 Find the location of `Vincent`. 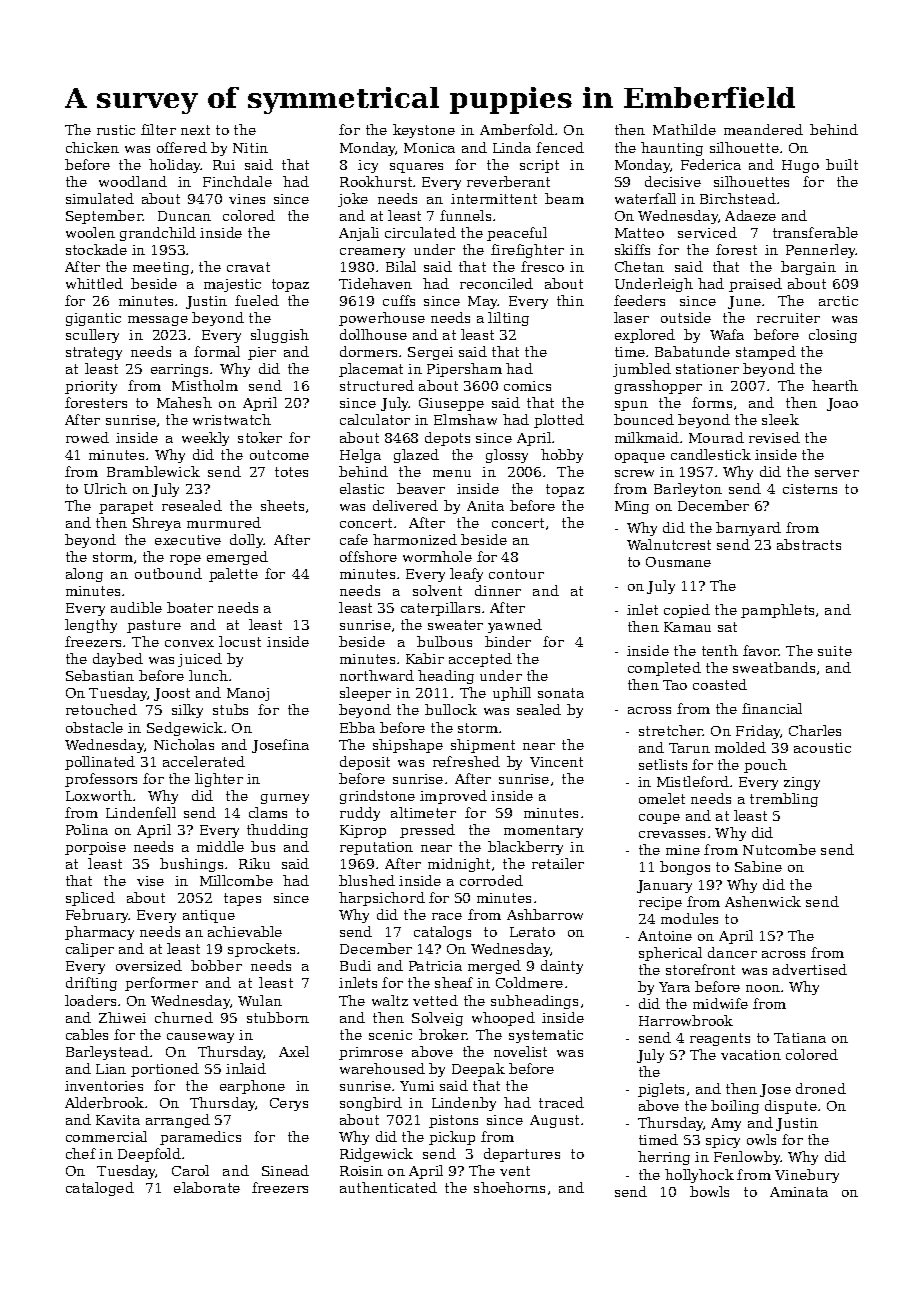

Vincent is located at coordinates (556, 762).
